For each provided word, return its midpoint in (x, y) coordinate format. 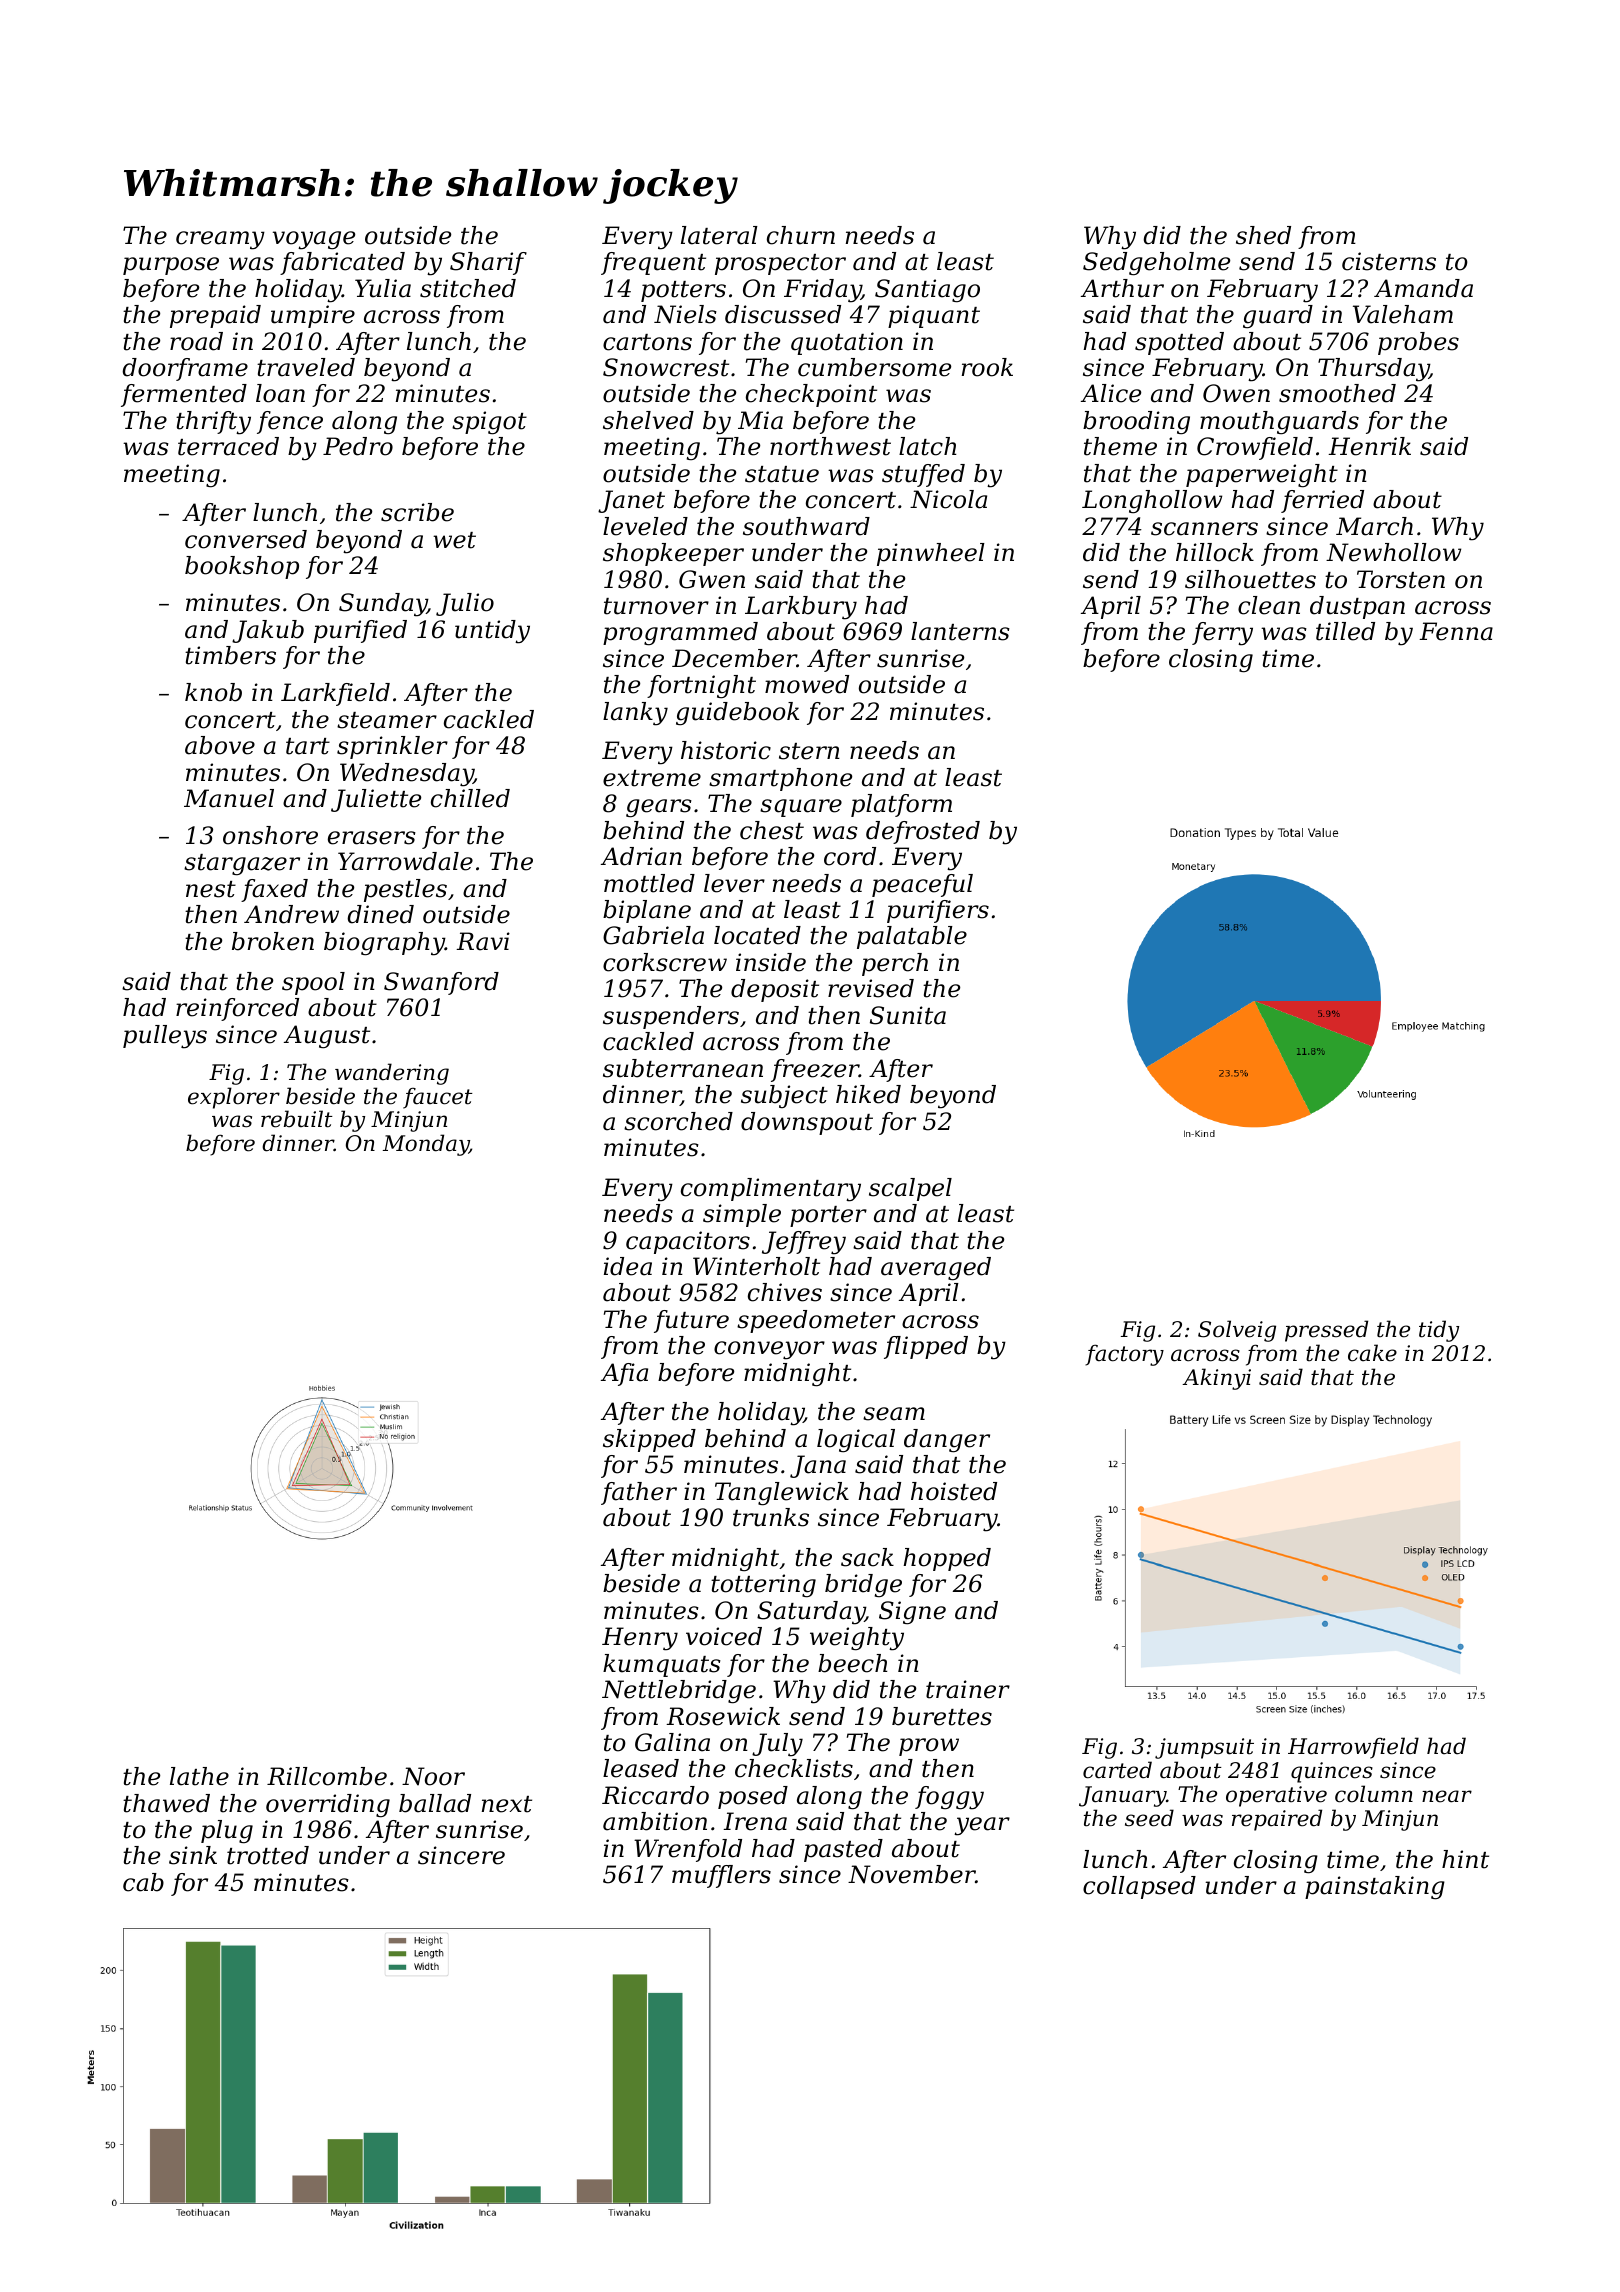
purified (360, 631)
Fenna (1456, 631)
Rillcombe (327, 1776)
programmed (680, 634)
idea (628, 1266)
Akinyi (1216, 1379)
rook (987, 367)
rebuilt (297, 1119)
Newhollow (1393, 552)
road (196, 341)
